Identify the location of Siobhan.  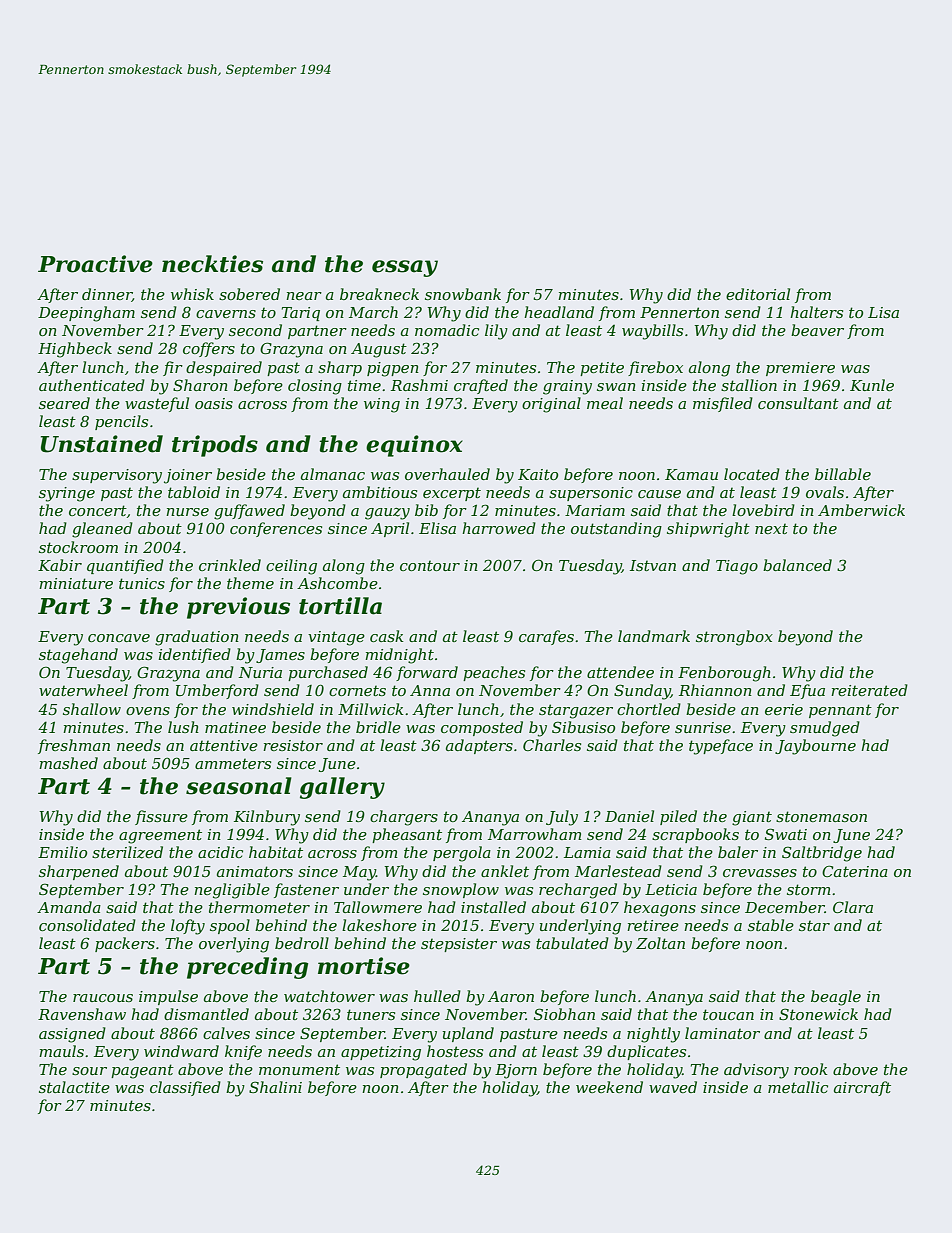
(564, 1014).
